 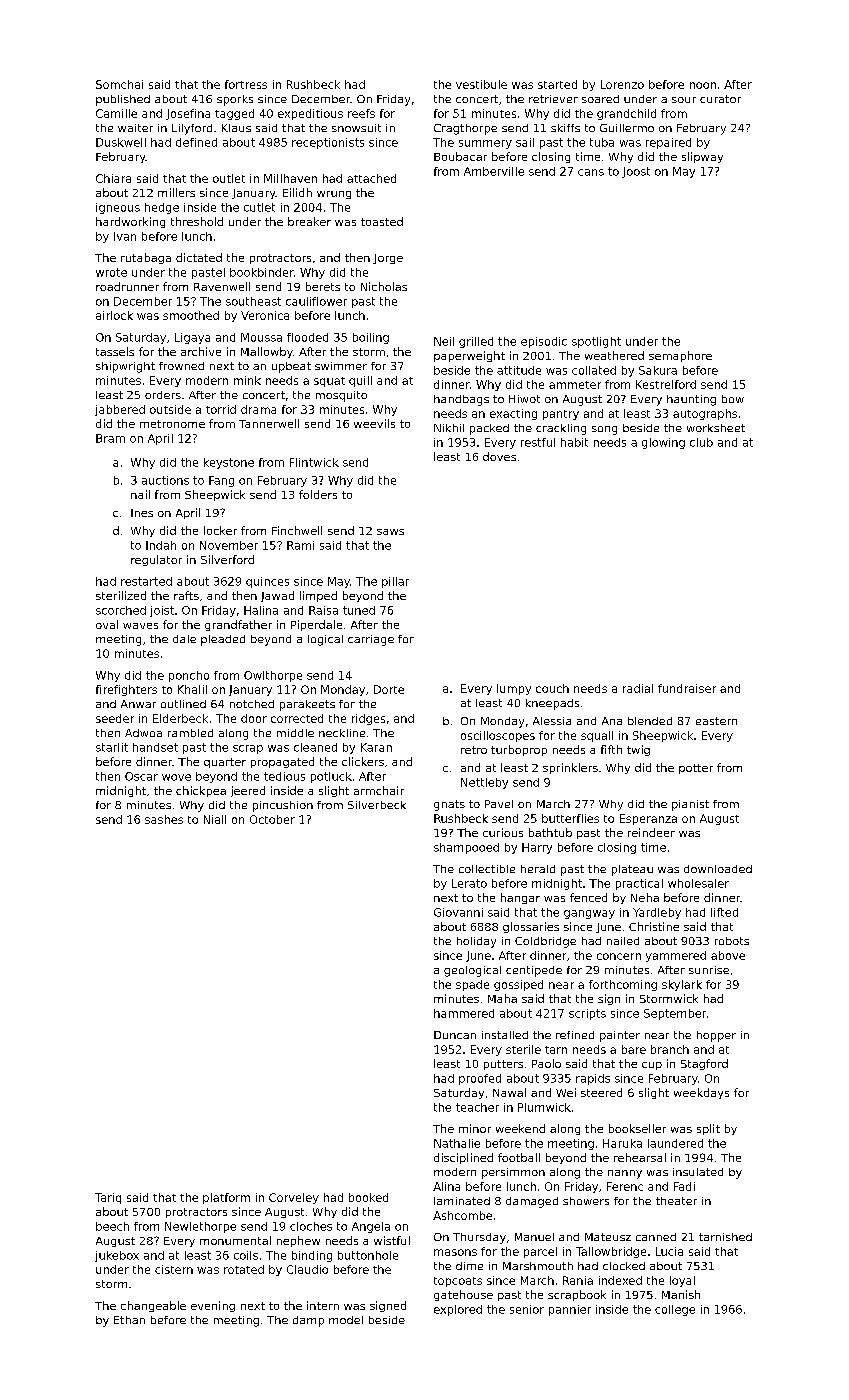 I want to click on doves, so click(x=499, y=456).
